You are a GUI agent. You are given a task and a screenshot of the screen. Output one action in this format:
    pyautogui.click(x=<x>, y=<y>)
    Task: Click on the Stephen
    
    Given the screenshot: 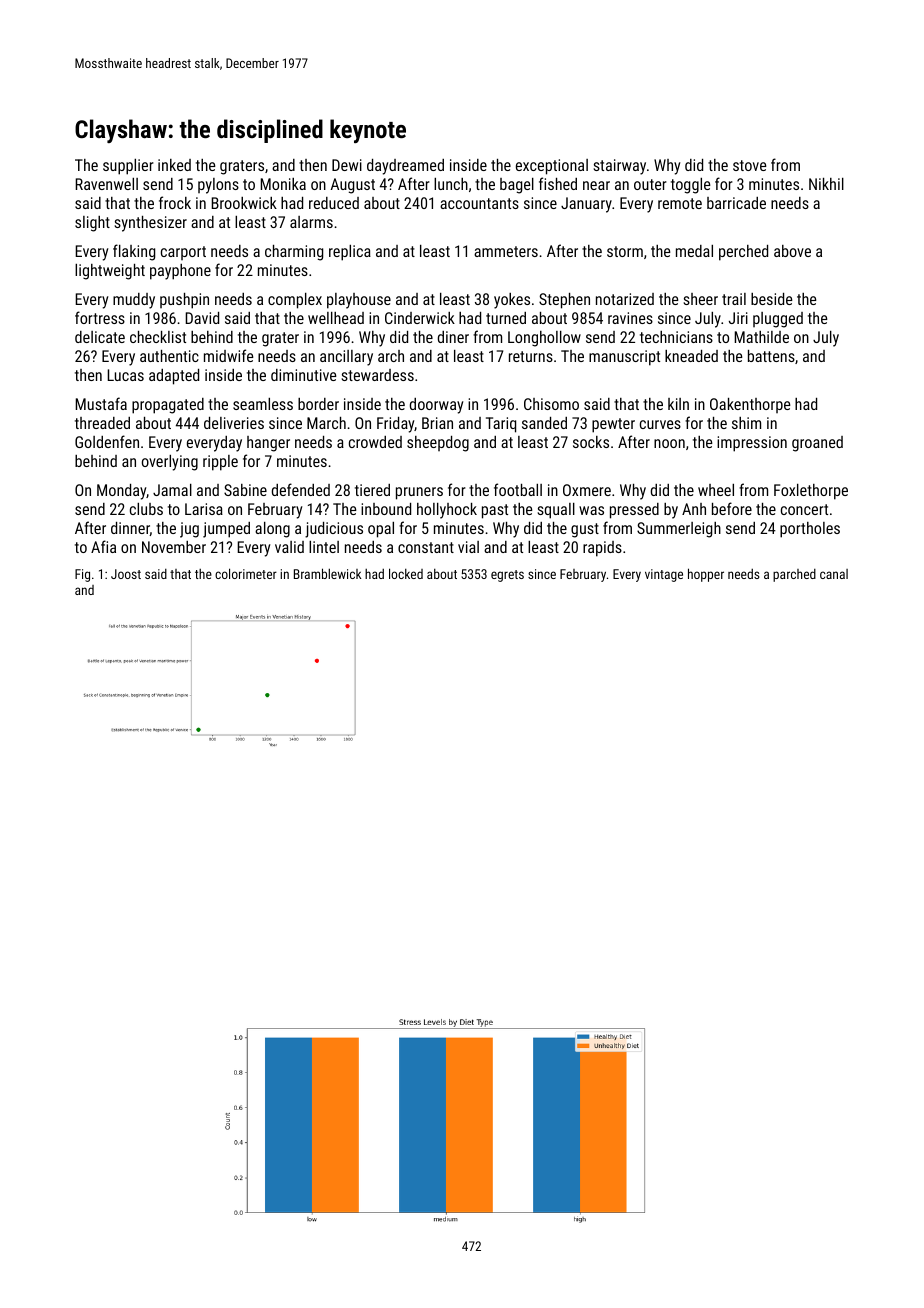 What is the action you would take?
    pyautogui.click(x=564, y=301)
